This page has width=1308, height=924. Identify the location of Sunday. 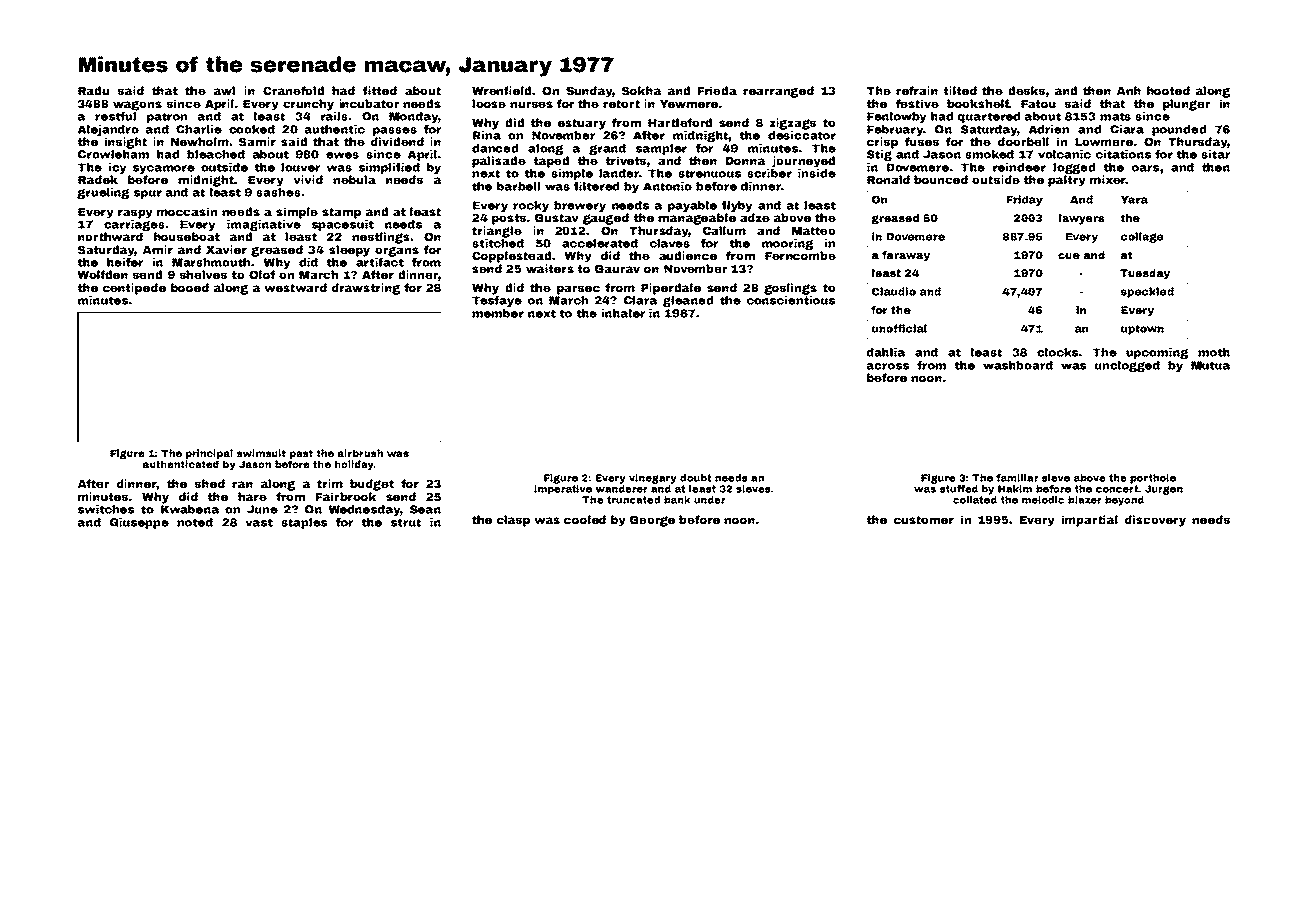
(589, 92).
